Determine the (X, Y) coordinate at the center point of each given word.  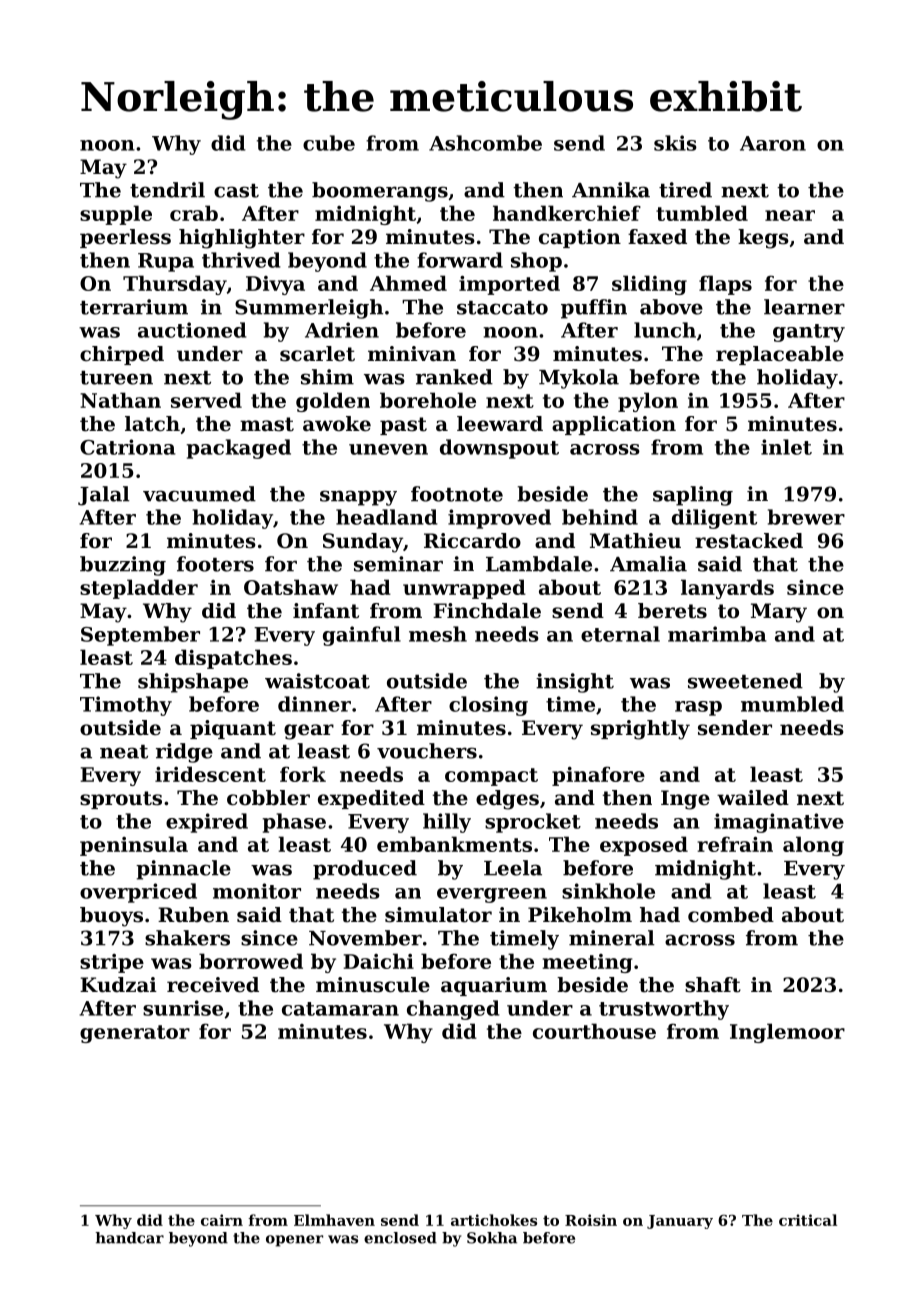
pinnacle (183, 870)
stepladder (139, 589)
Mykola (579, 379)
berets (672, 611)
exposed (644, 846)
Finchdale (487, 611)
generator (135, 1034)
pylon (648, 402)
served (206, 400)
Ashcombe (485, 143)
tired (685, 190)
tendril (167, 190)
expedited (371, 799)
